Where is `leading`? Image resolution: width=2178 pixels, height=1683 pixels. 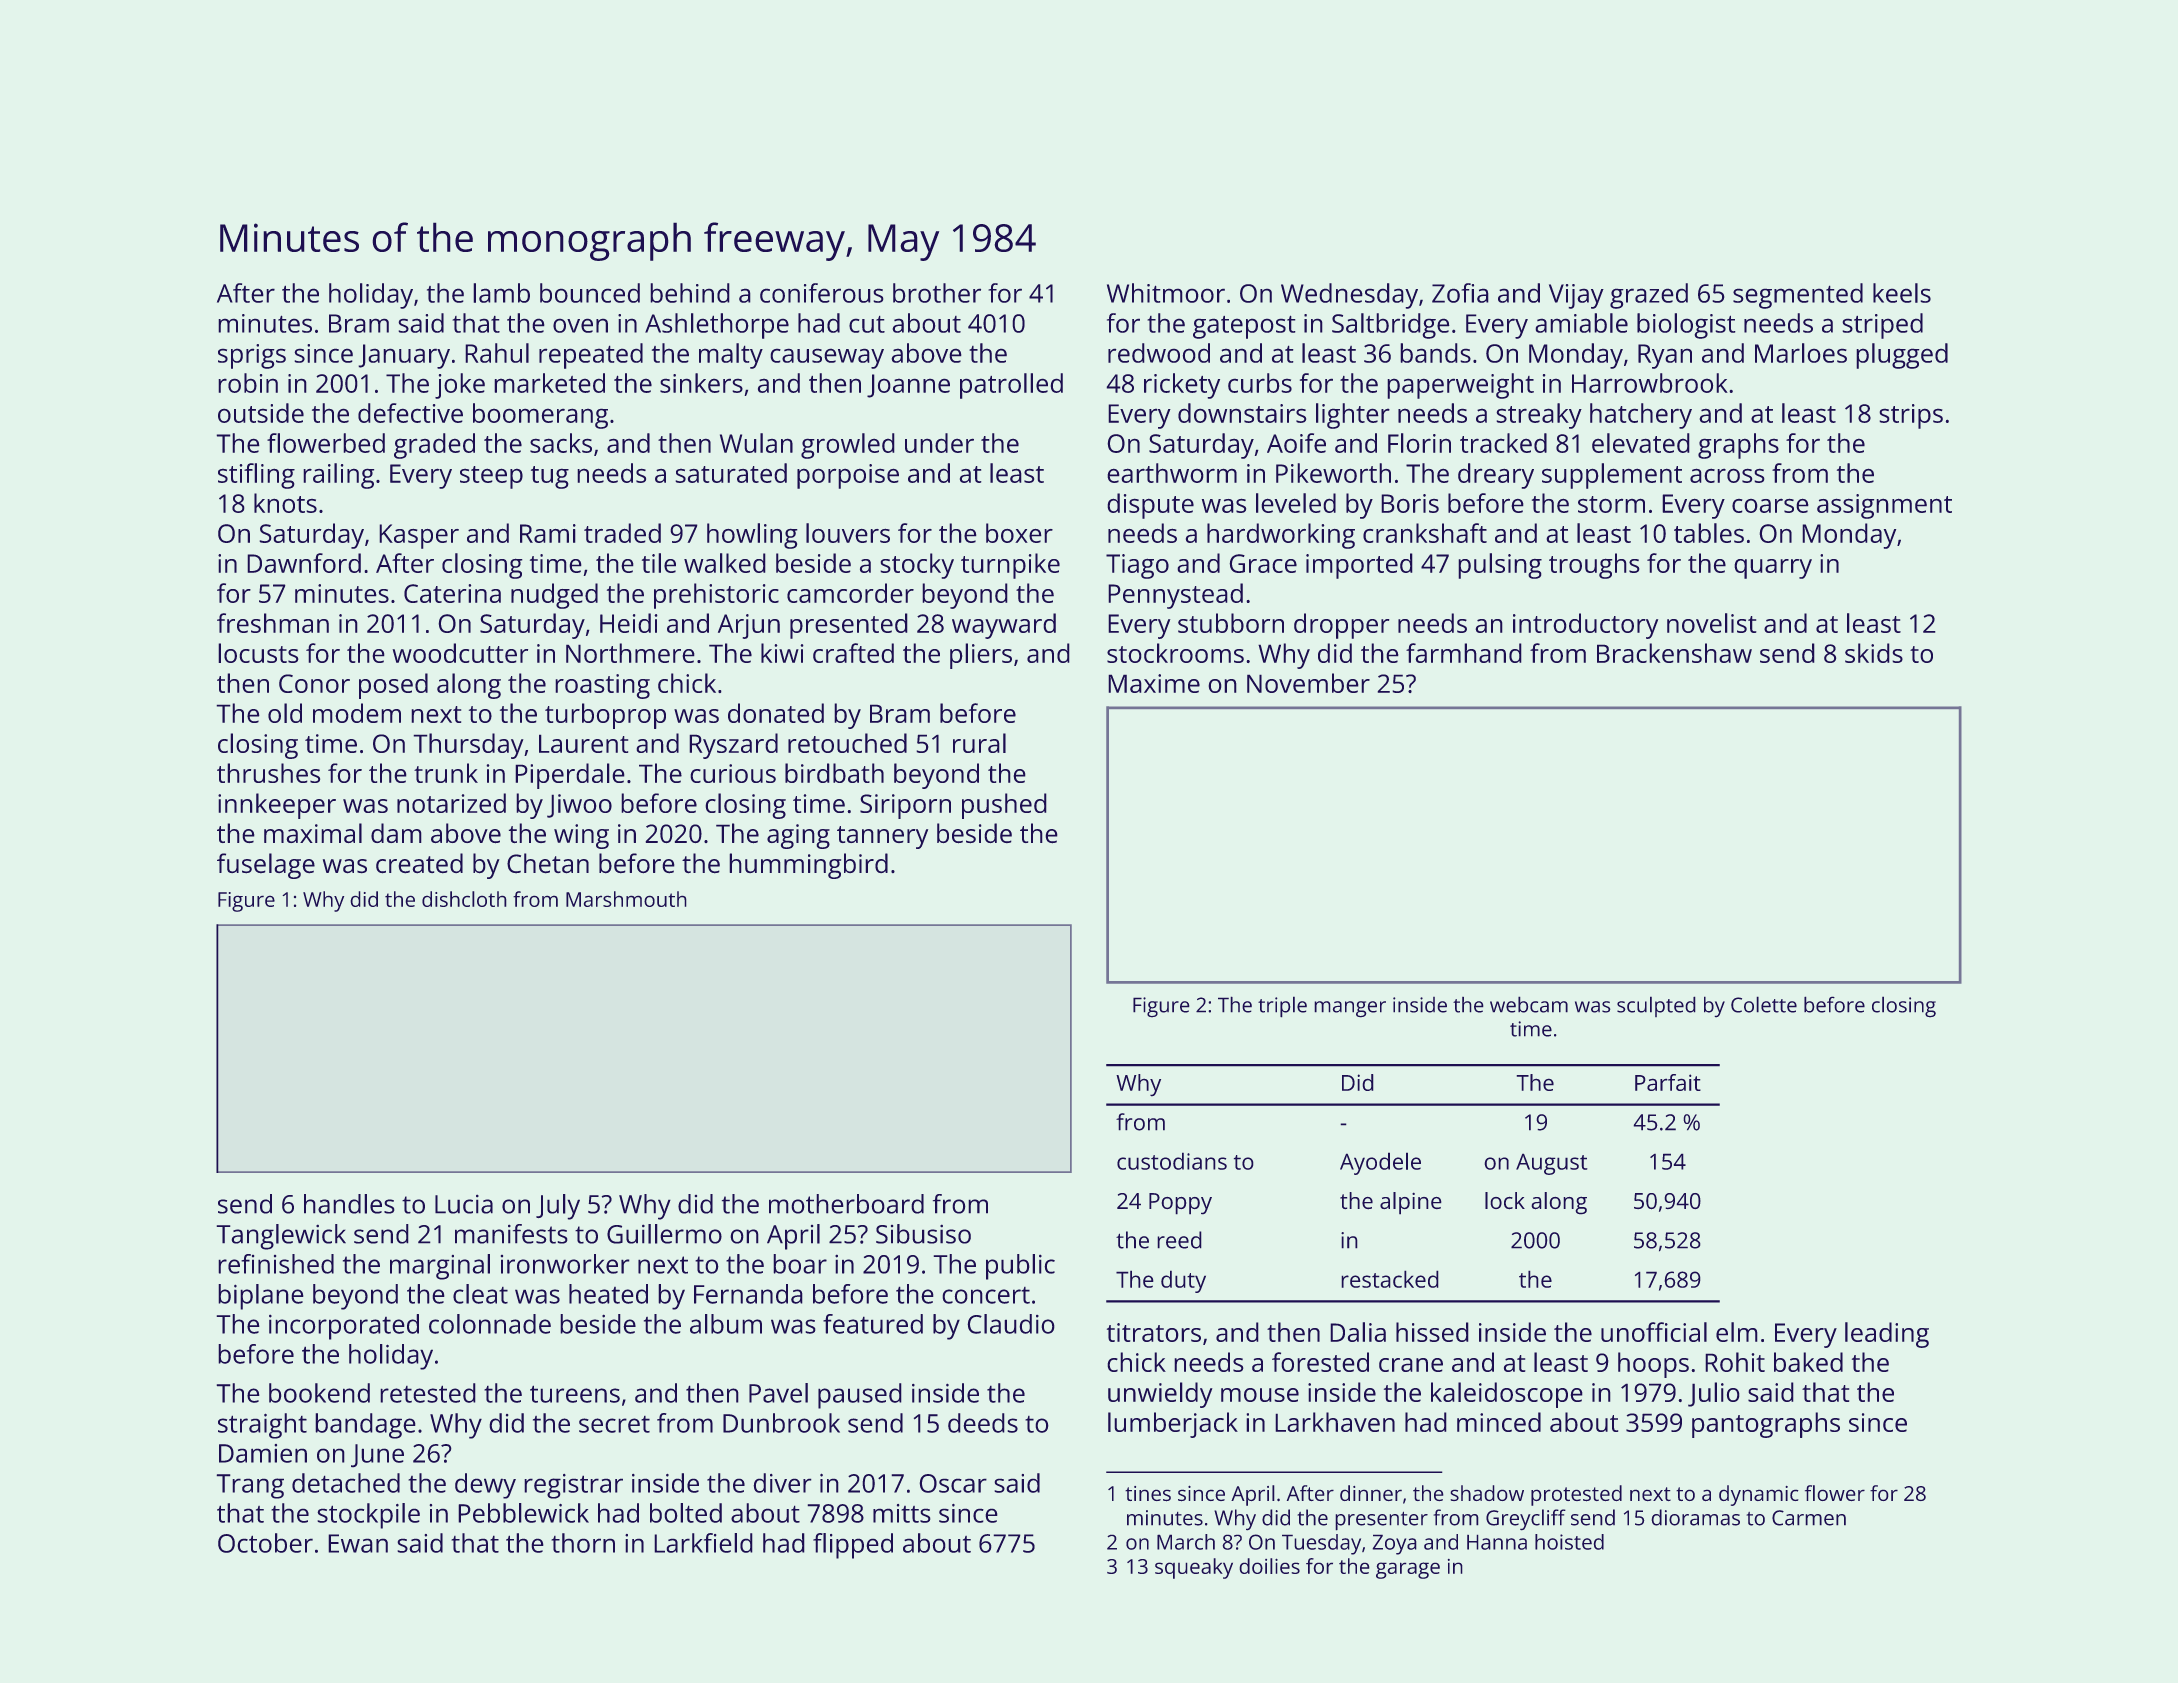
leading is located at coordinates (1887, 1335).
